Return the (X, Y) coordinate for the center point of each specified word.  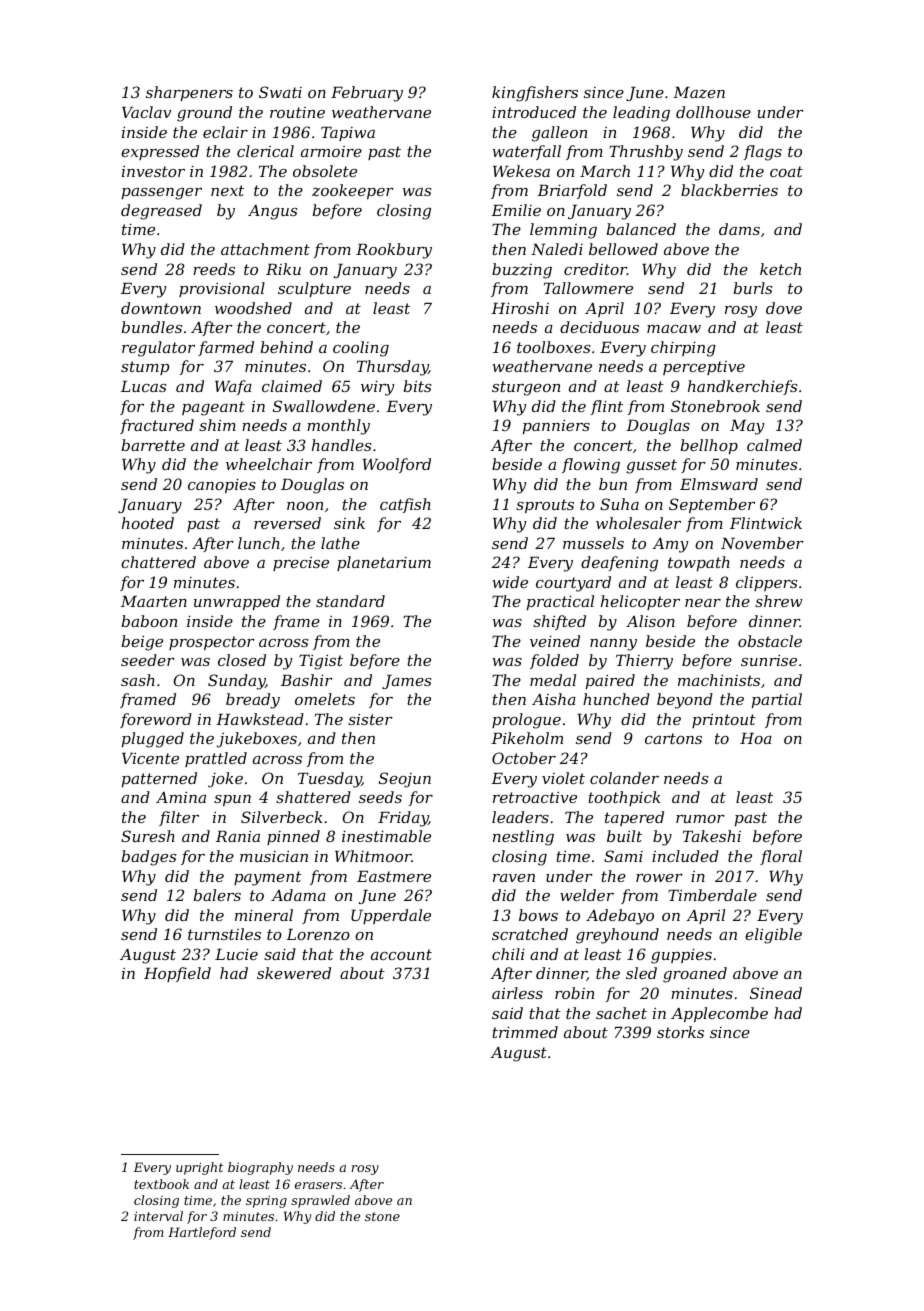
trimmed (525, 1032)
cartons (673, 738)
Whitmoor (373, 856)
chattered (158, 562)
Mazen (699, 93)
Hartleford (202, 1233)
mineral (264, 915)
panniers (556, 426)
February (367, 94)
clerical (265, 151)
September (712, 505)
